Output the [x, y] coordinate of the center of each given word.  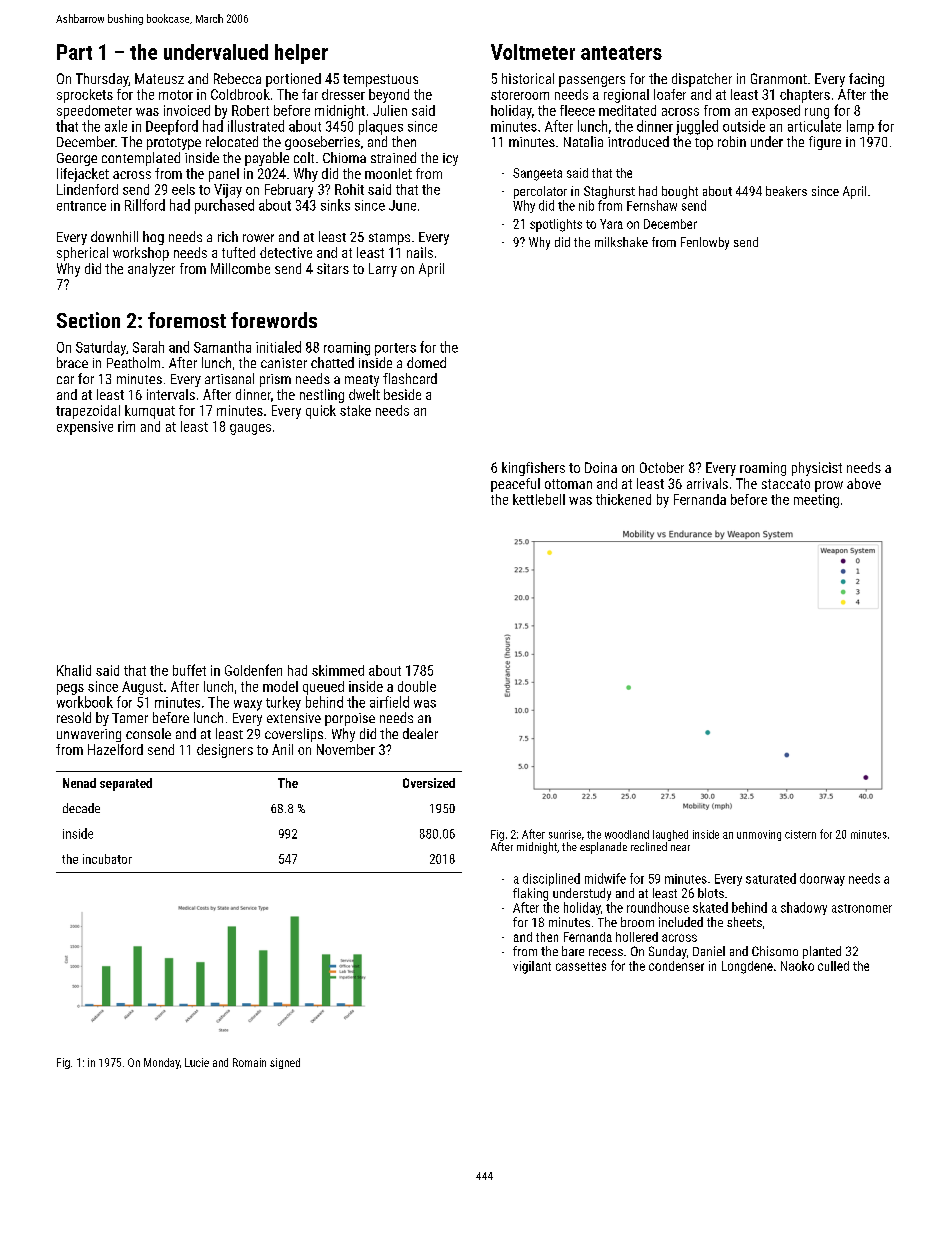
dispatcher [702, 80]
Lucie [197, 1062]
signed [285, 1063]
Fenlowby [705, 243]
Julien [390, 110]
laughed [670, 835]
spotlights [556, 225]
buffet [189, 670]
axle [116, 126]
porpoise [350, 719]
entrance [81, 206]
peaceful [515, 485]
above [864, 483]
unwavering [89, 735]
